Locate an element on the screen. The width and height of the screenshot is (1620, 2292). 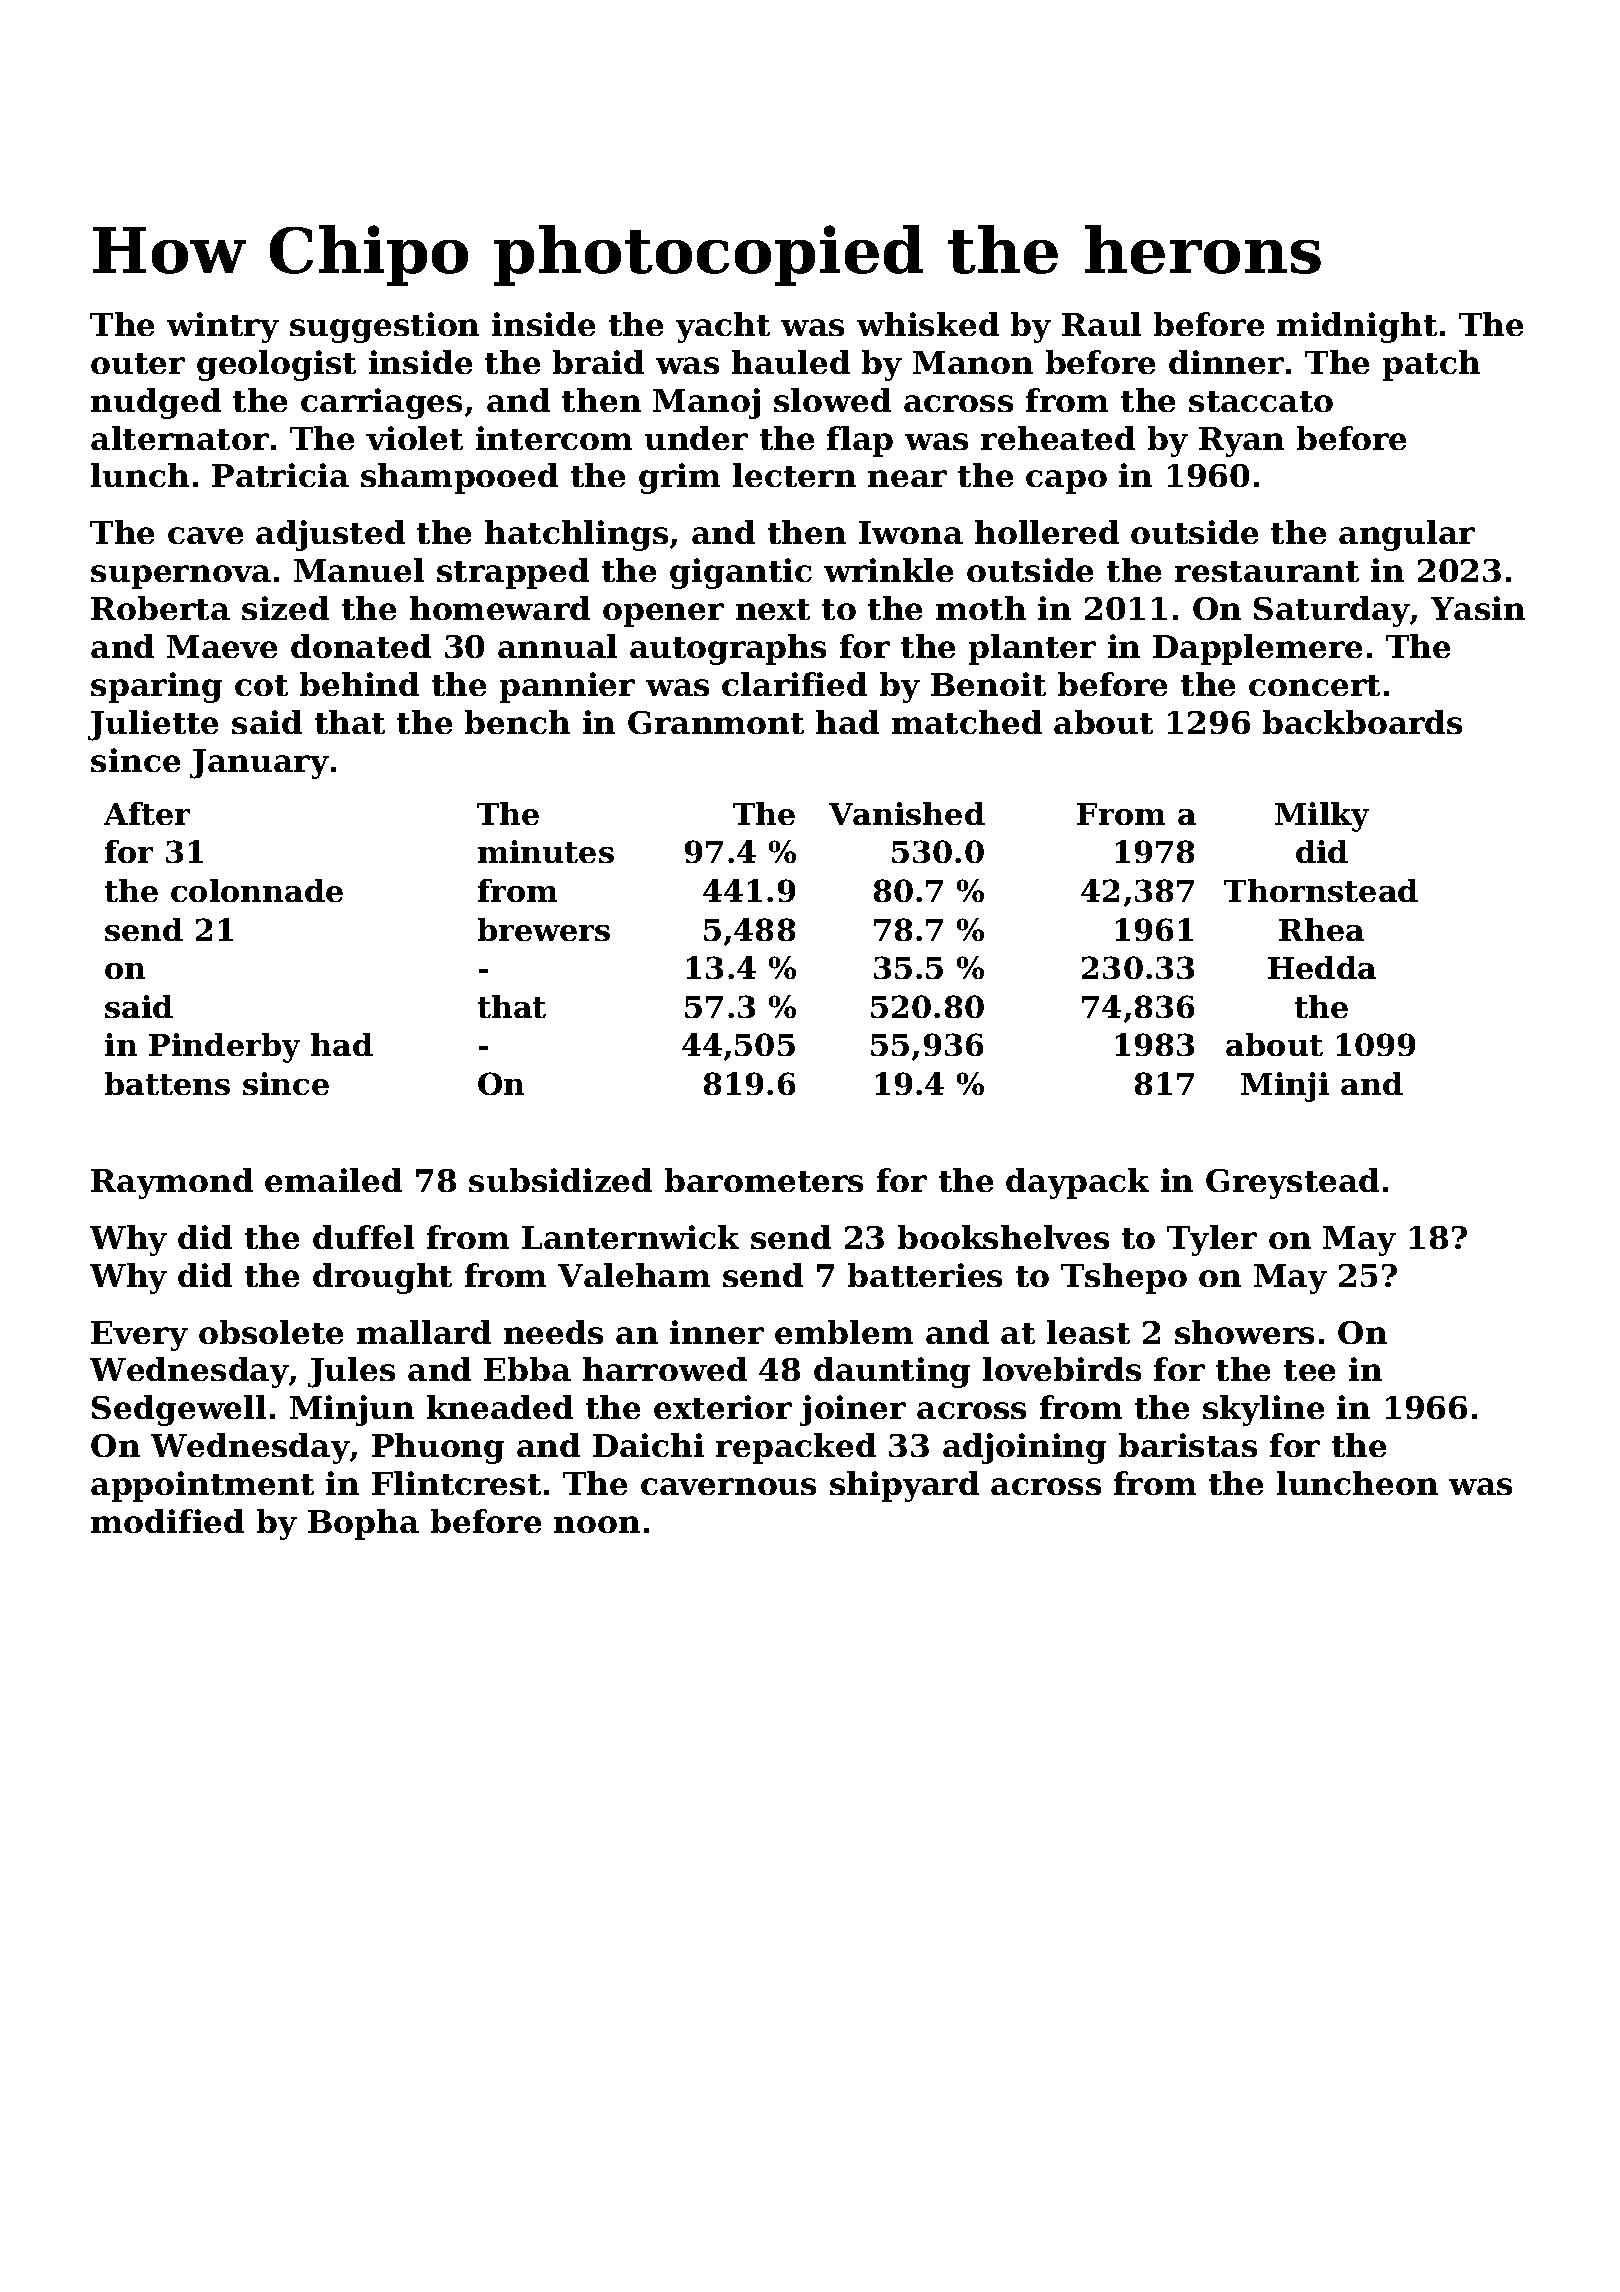
Yasin is located at coordinates (1478, 608).
